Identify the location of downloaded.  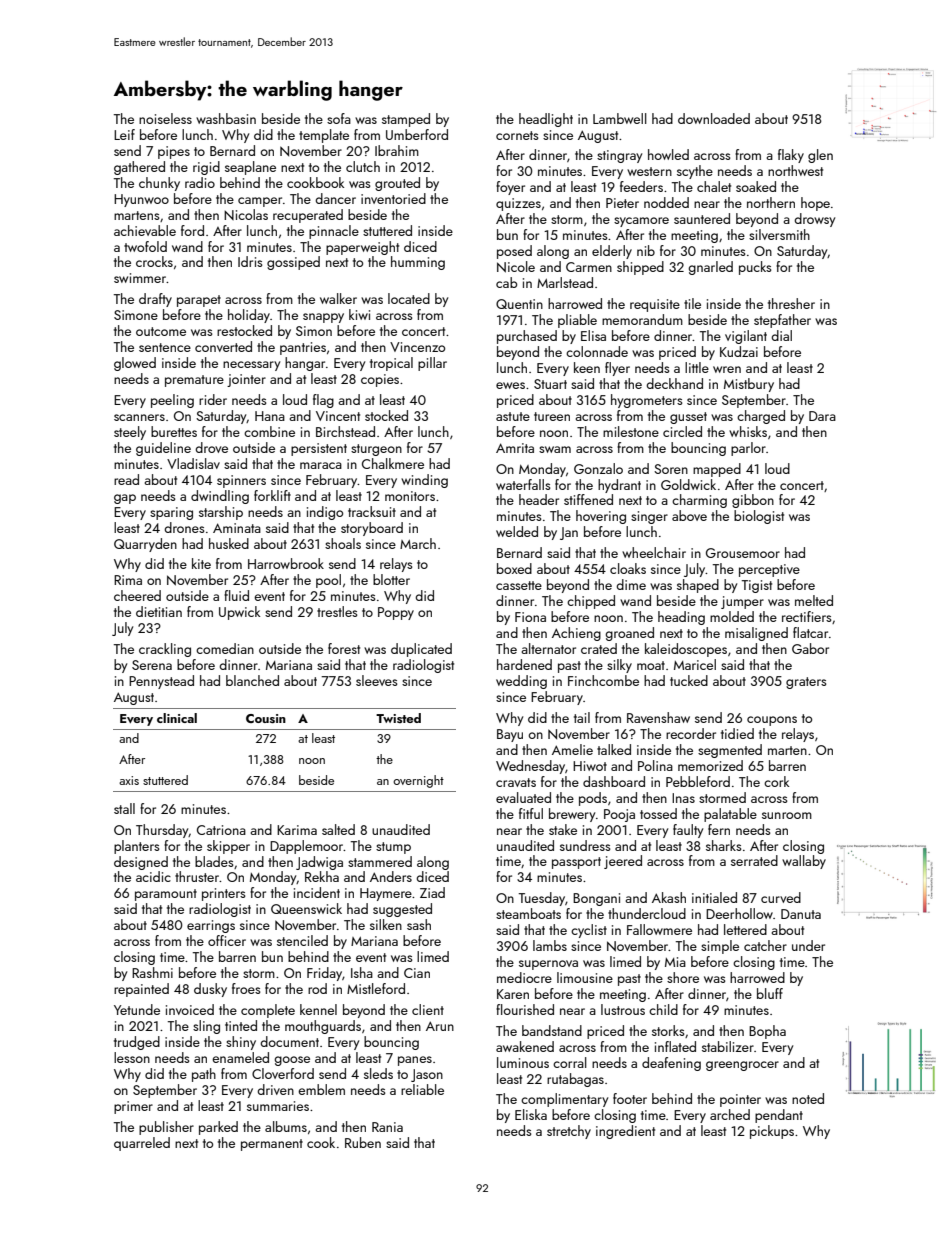
(714, 118).
